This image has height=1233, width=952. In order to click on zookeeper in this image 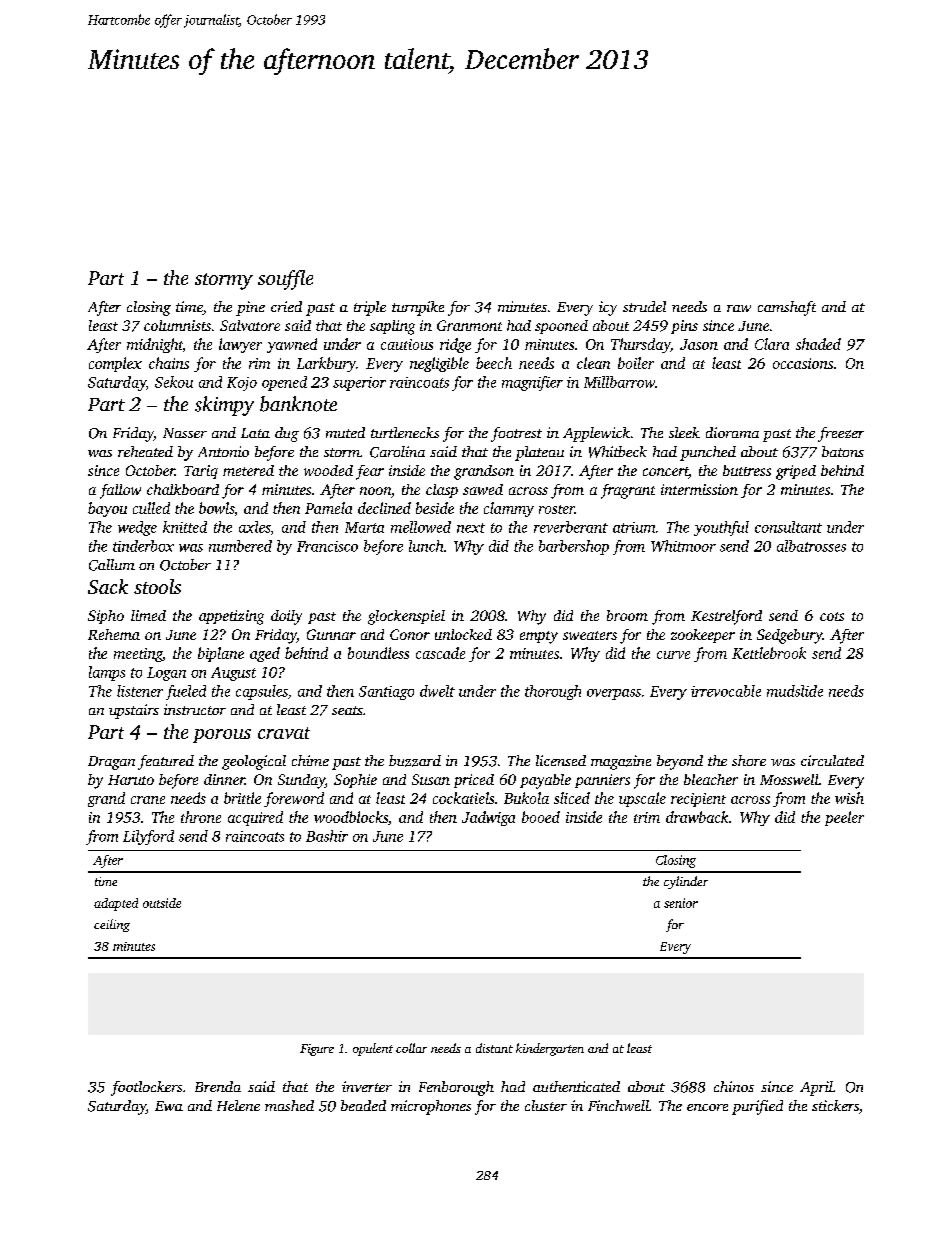, I will do `click(703, 636)`.
